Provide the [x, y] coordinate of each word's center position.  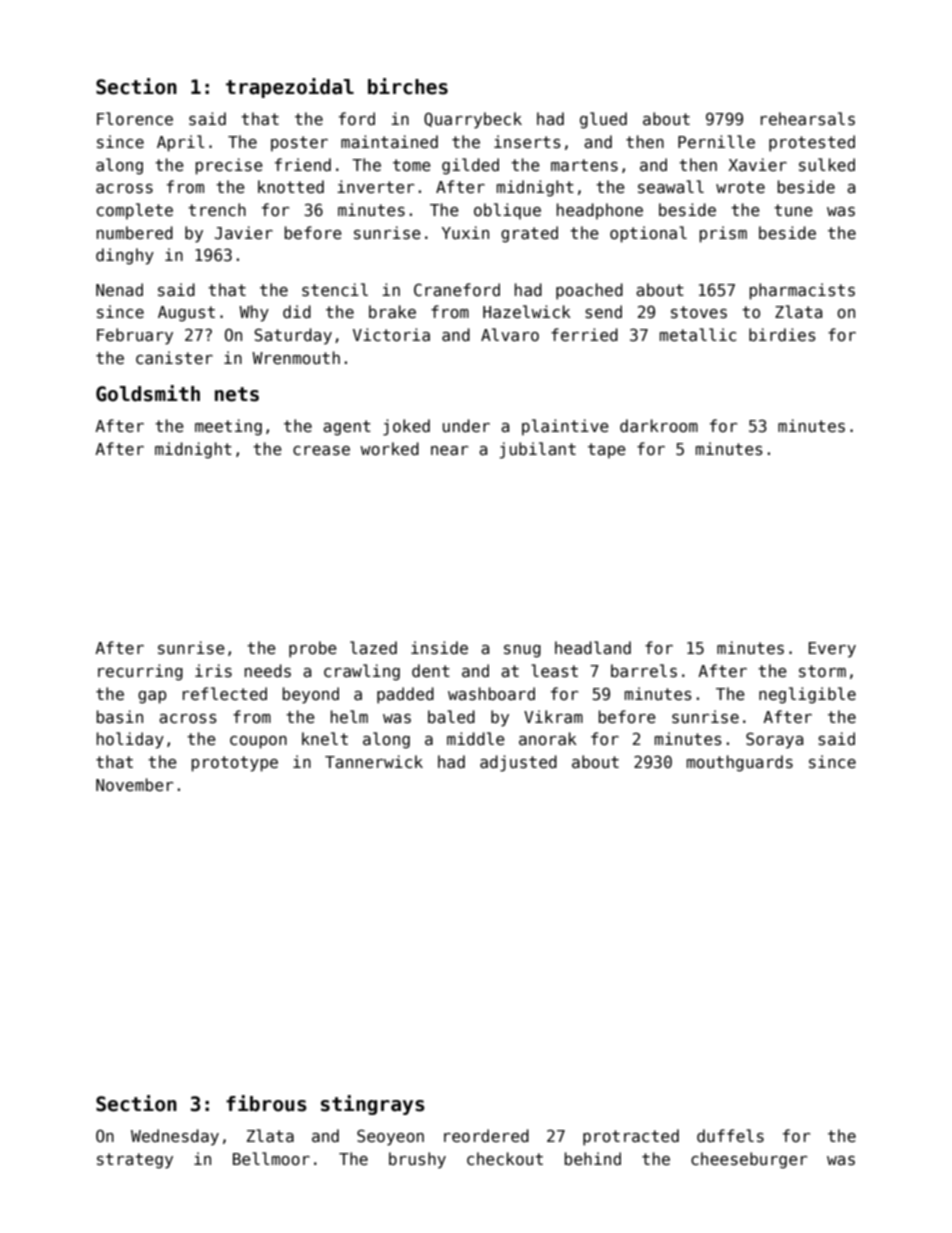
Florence [135, 118]
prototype [234, 764]
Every [832, 650]
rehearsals [808, 119]
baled [451, 716]
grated [529, 234]
